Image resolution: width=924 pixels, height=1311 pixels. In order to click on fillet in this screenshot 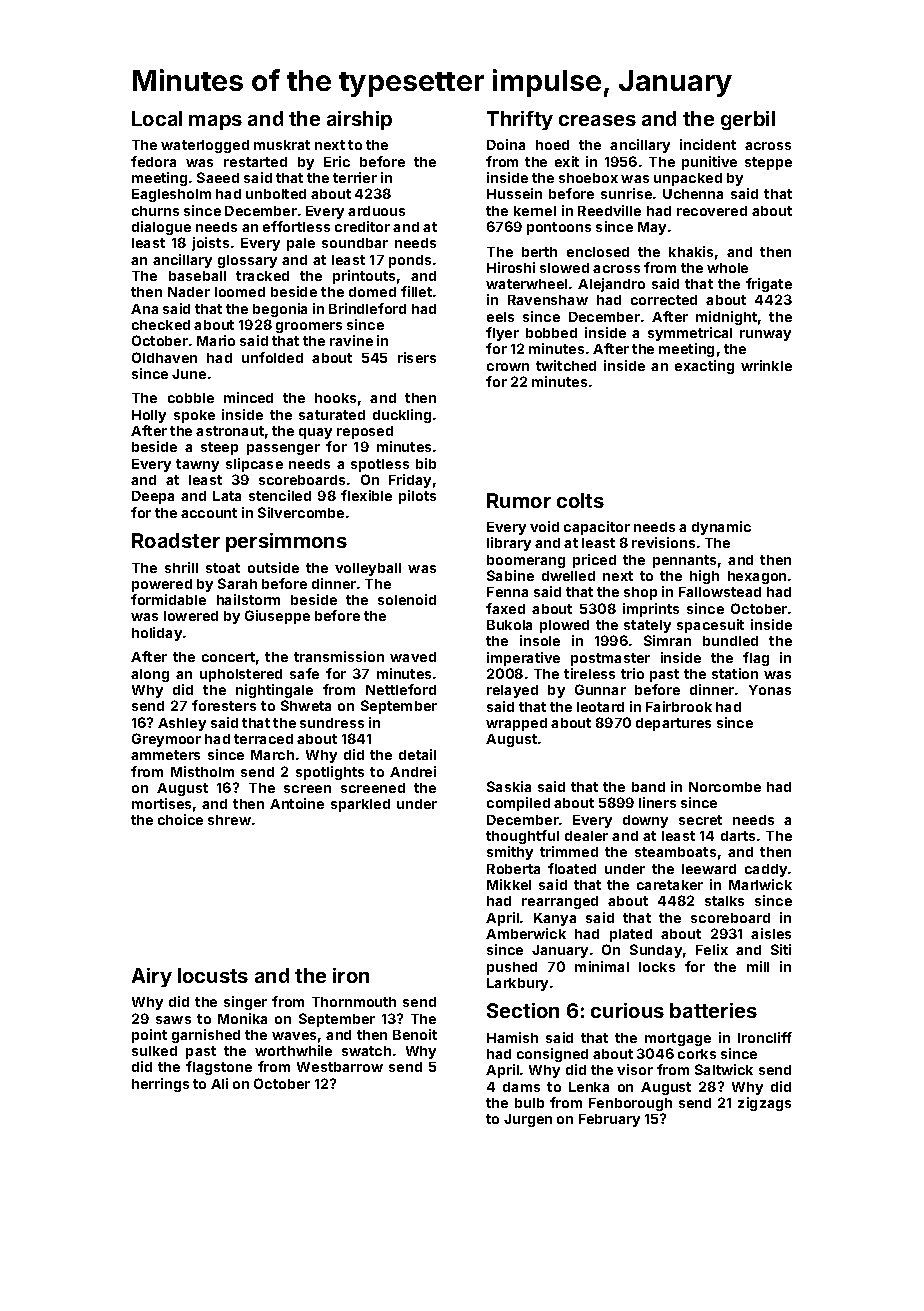, I will do `click(416, 291)`.
